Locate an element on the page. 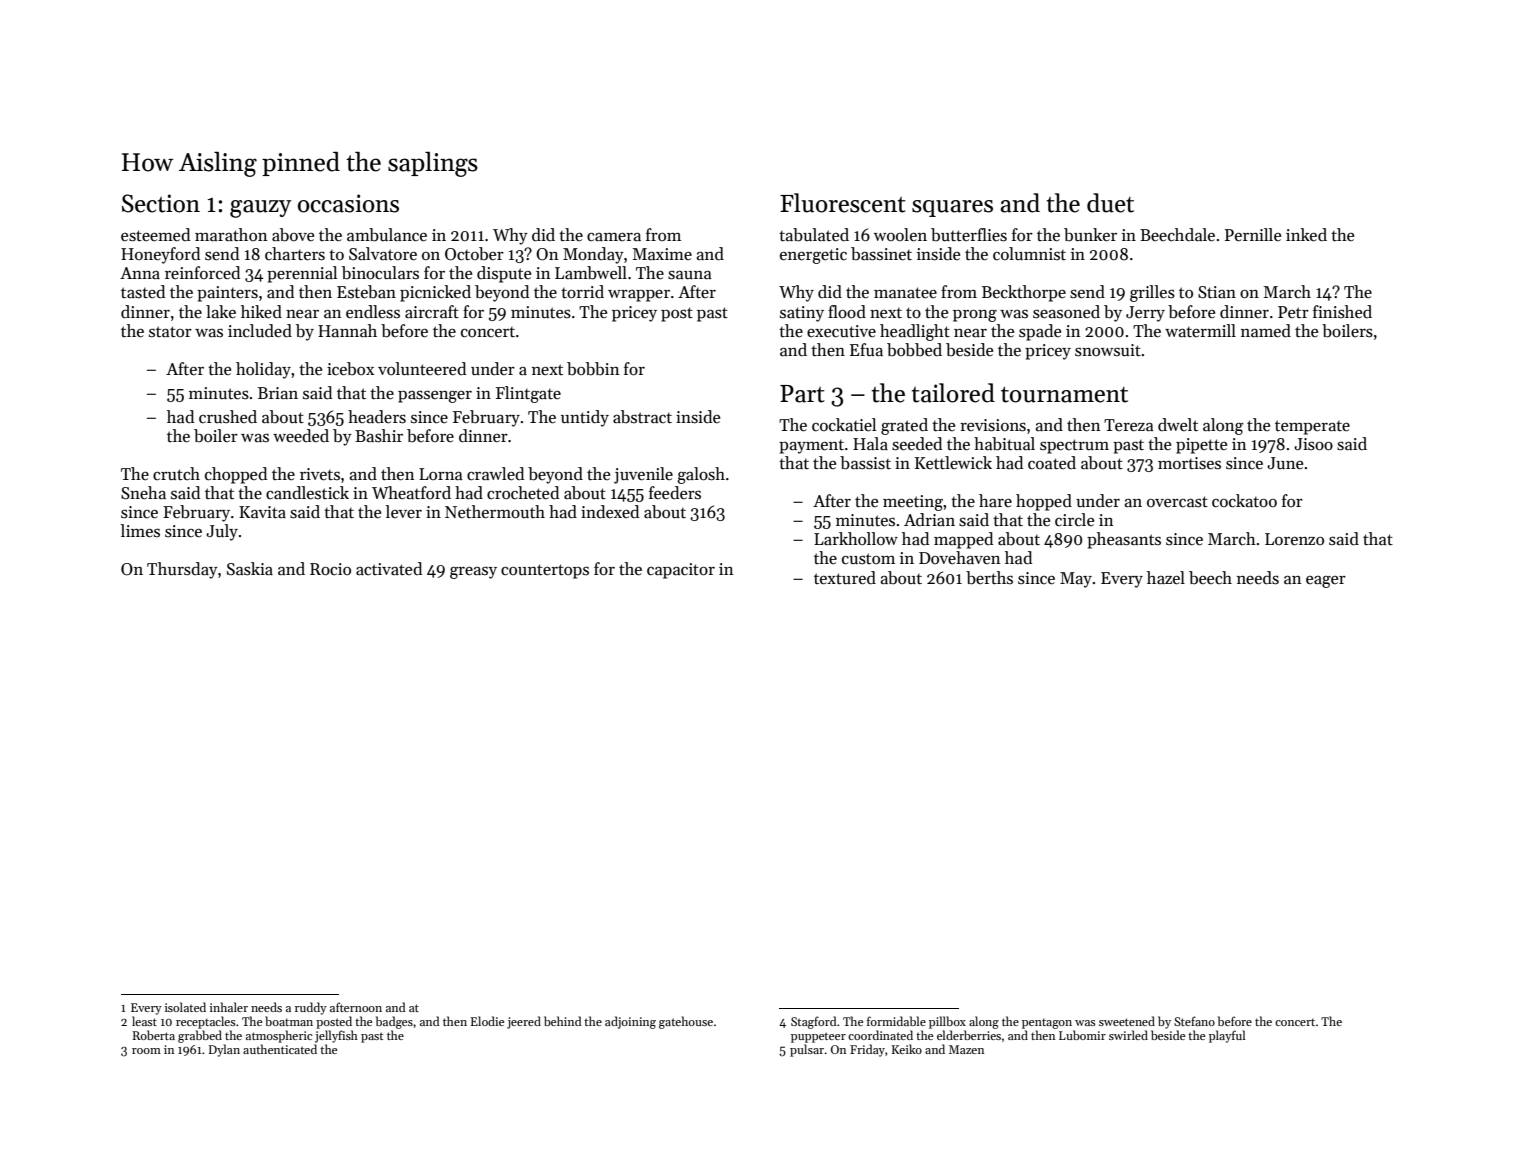  eager is located at coordinates (1326, 582).
